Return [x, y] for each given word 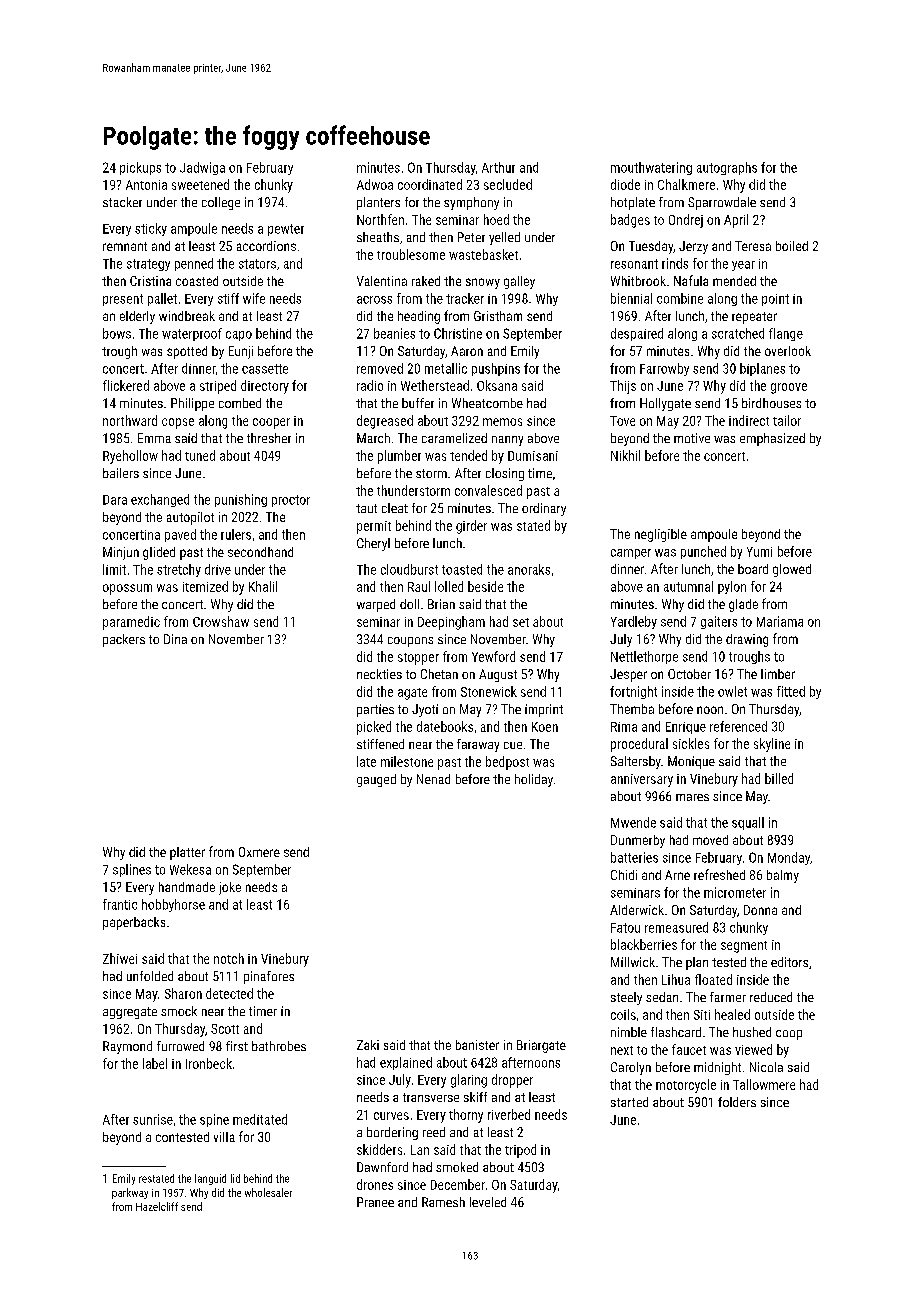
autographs [727, 168]
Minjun [121, 553]
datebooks [445, 726]
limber [778, 674]
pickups [140, 168]
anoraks [529, 569]
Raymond [127, 1047]
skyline [772, 745]
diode [625, 184]
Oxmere [259, 852]
